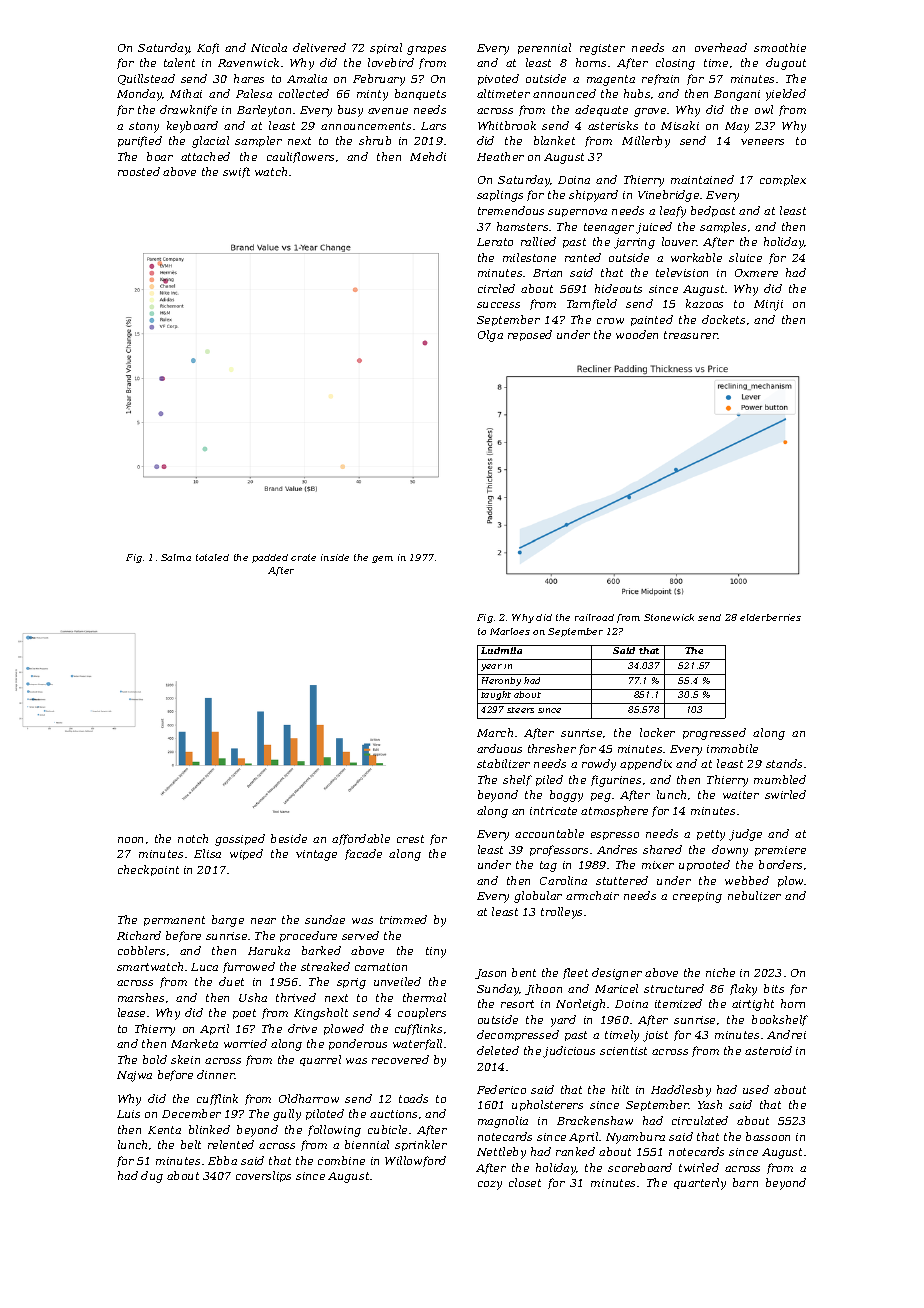 The image size is (924, 1308). What do you see at coordinates (549, 780) in the screenshot?
I see `piled` at bounding box center [549, 780].
